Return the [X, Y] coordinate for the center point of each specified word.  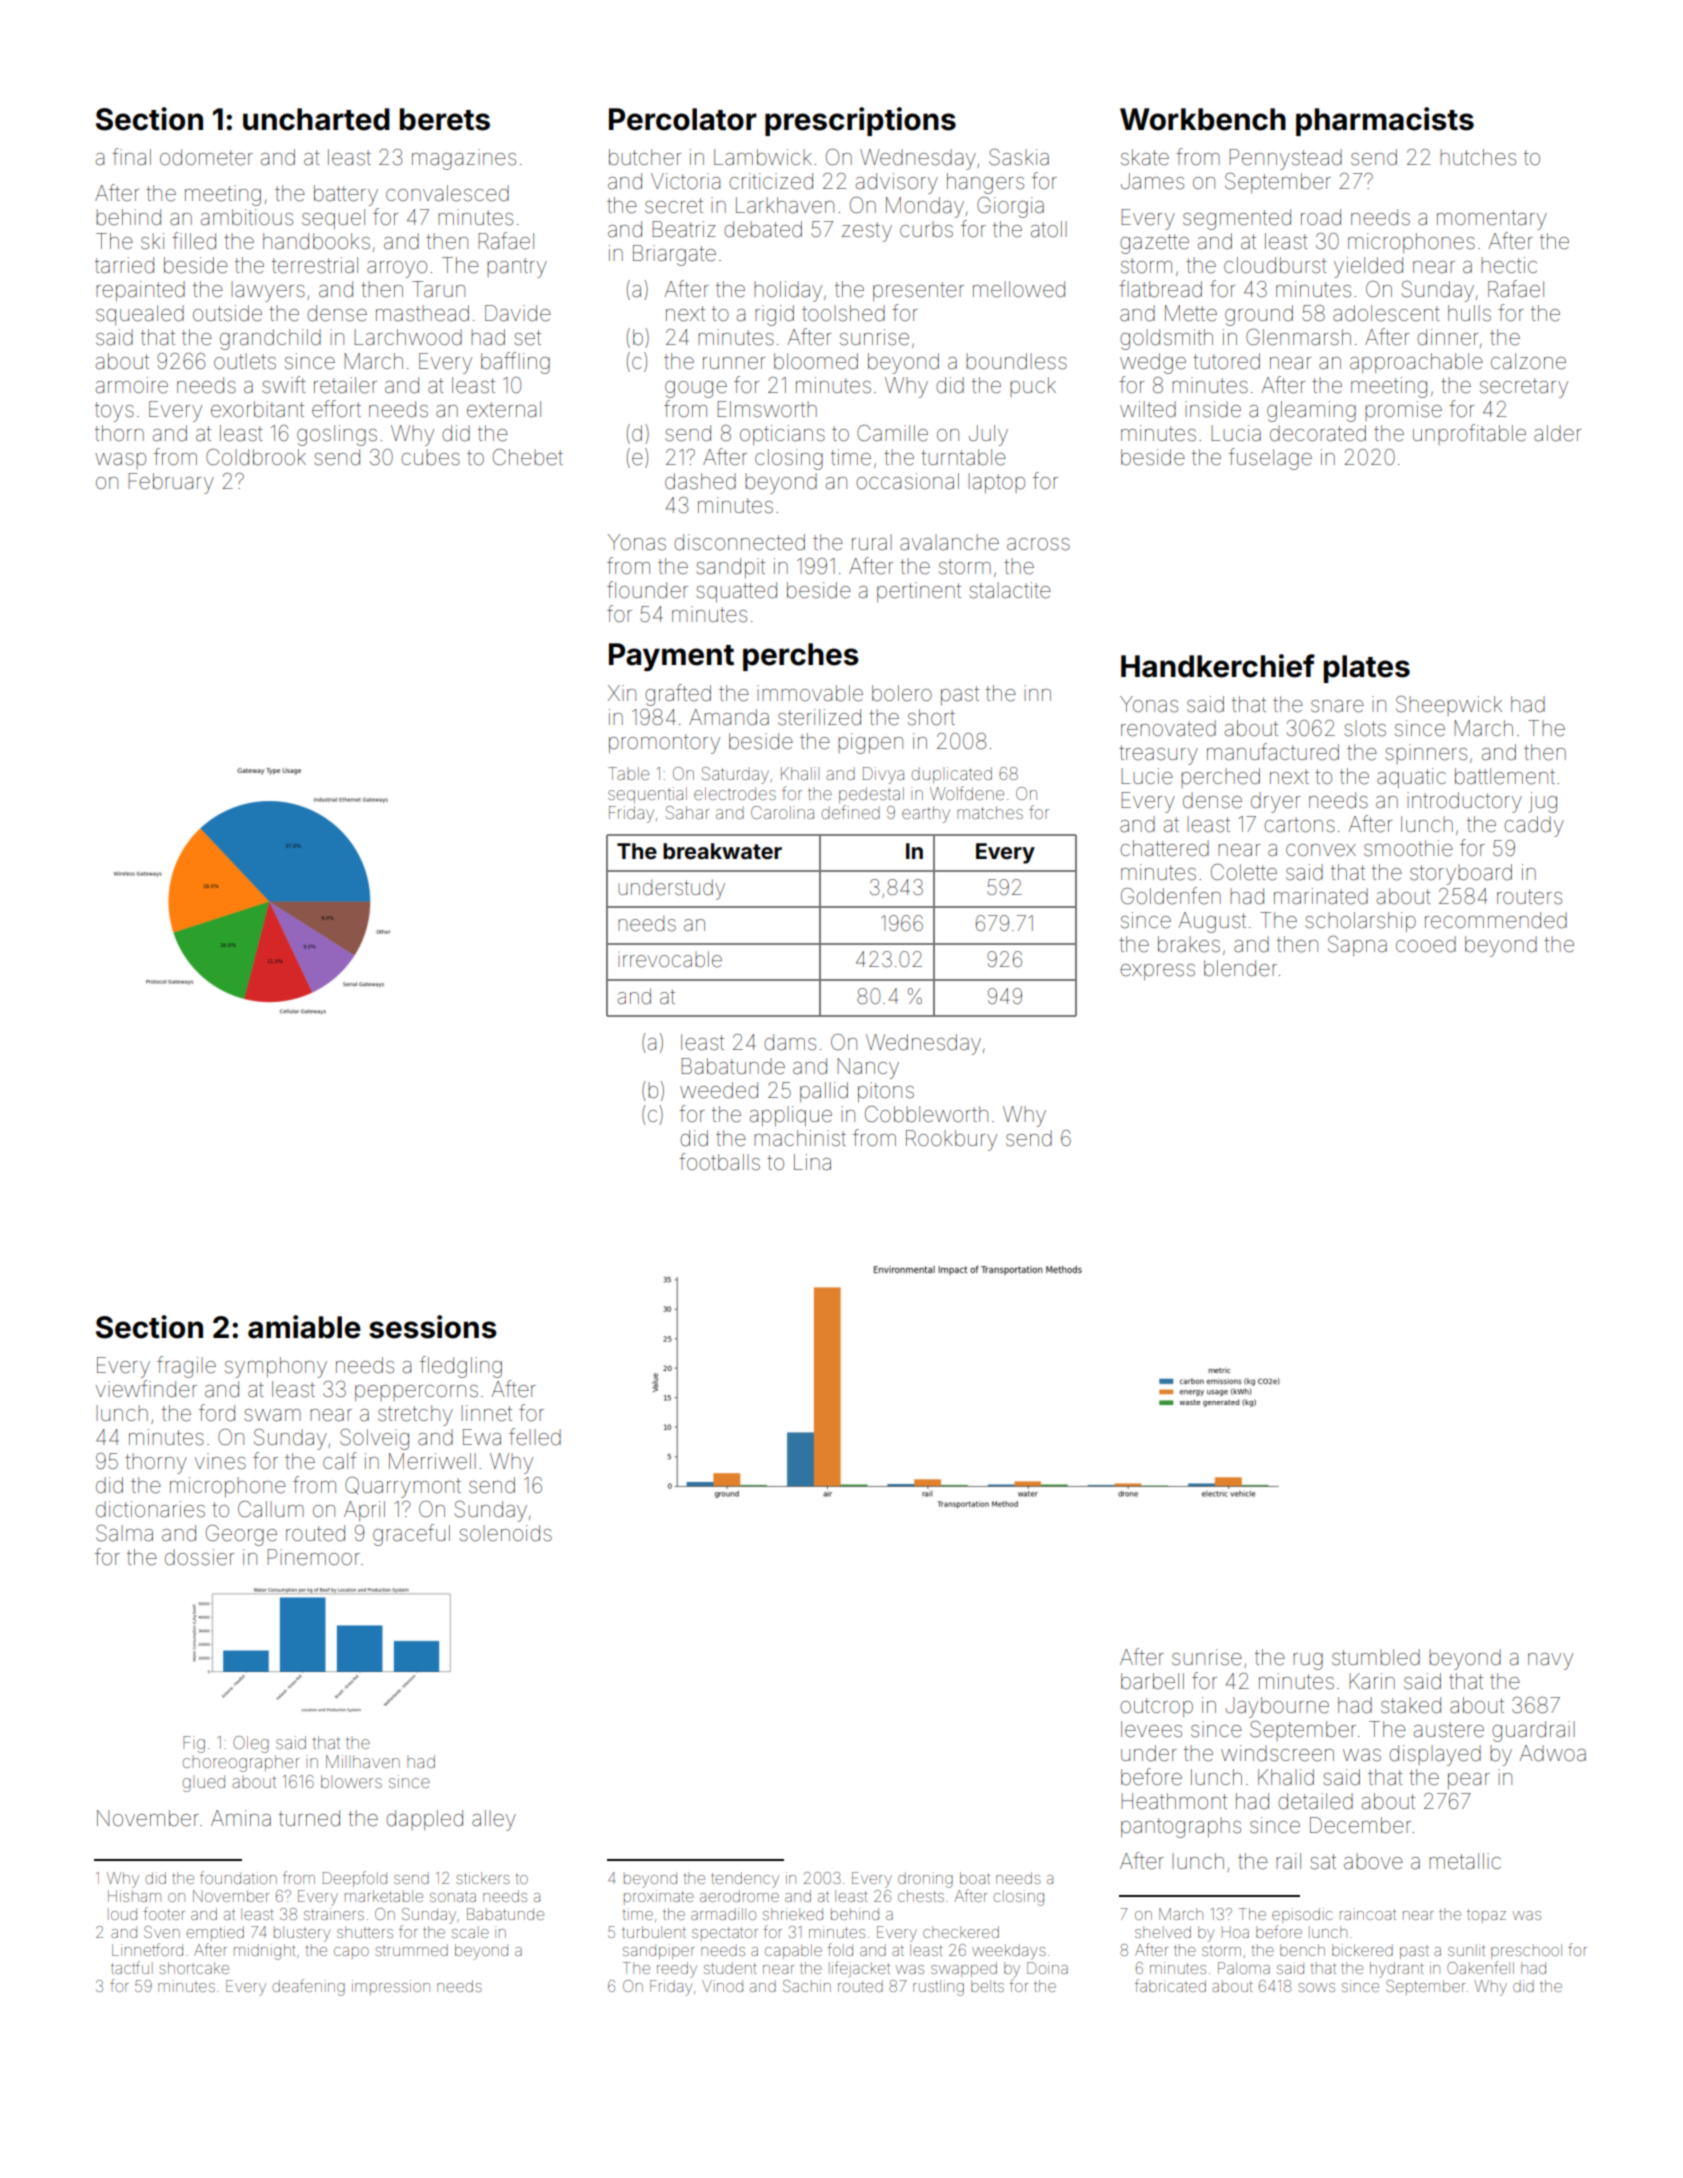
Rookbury [951, 1140]
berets [445, 119]
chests [921, 1896]
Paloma [1244, 1968]
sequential [647, 795]
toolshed [843, 313]
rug [1308, 1661]
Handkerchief [1218, 666]
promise [1403, 411]
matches [990, 812]
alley [494, 1820]
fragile [186, 1367]
